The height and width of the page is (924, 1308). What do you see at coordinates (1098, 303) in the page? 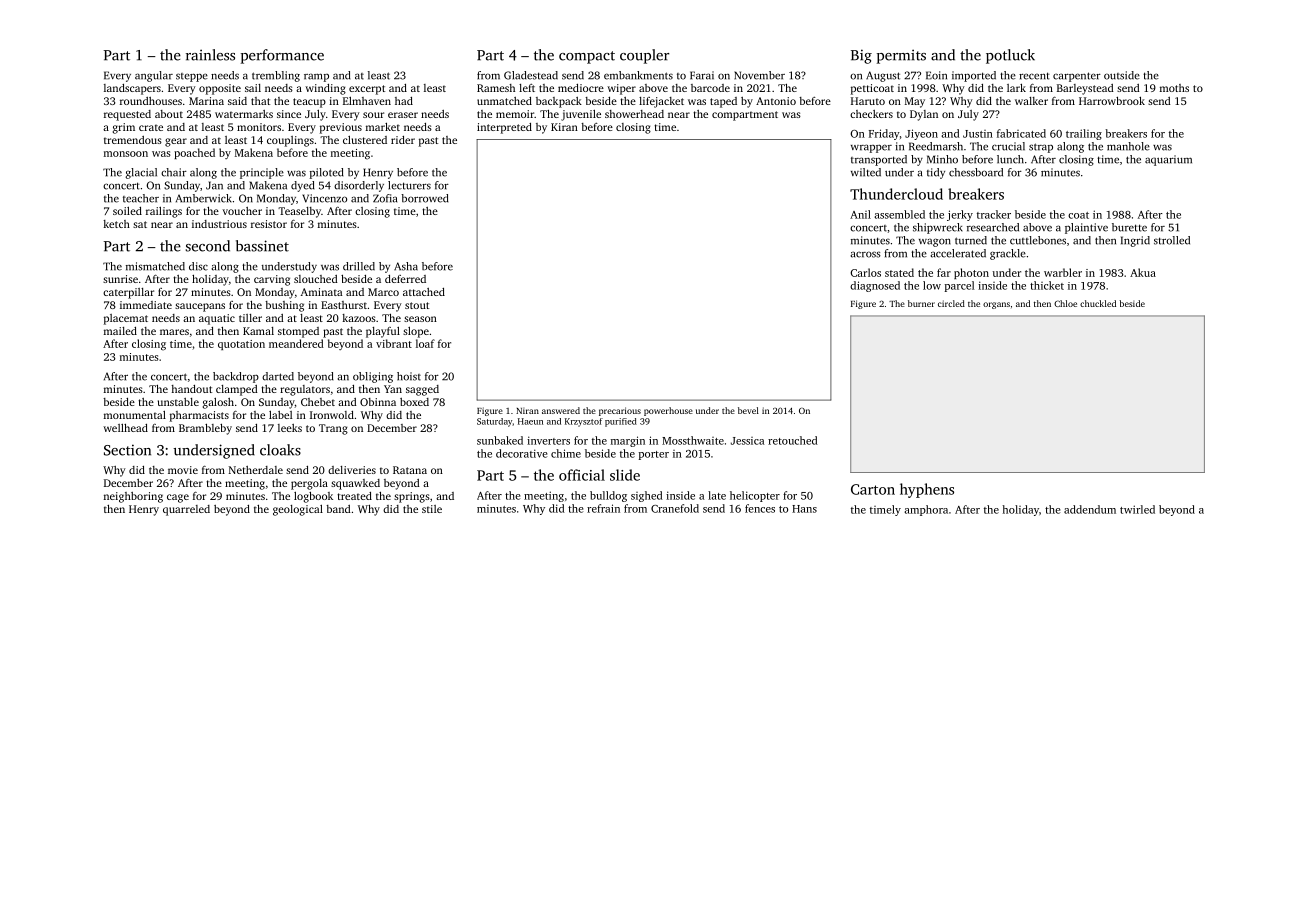
I see `chuckled` at bounding box center [1098, 303].
